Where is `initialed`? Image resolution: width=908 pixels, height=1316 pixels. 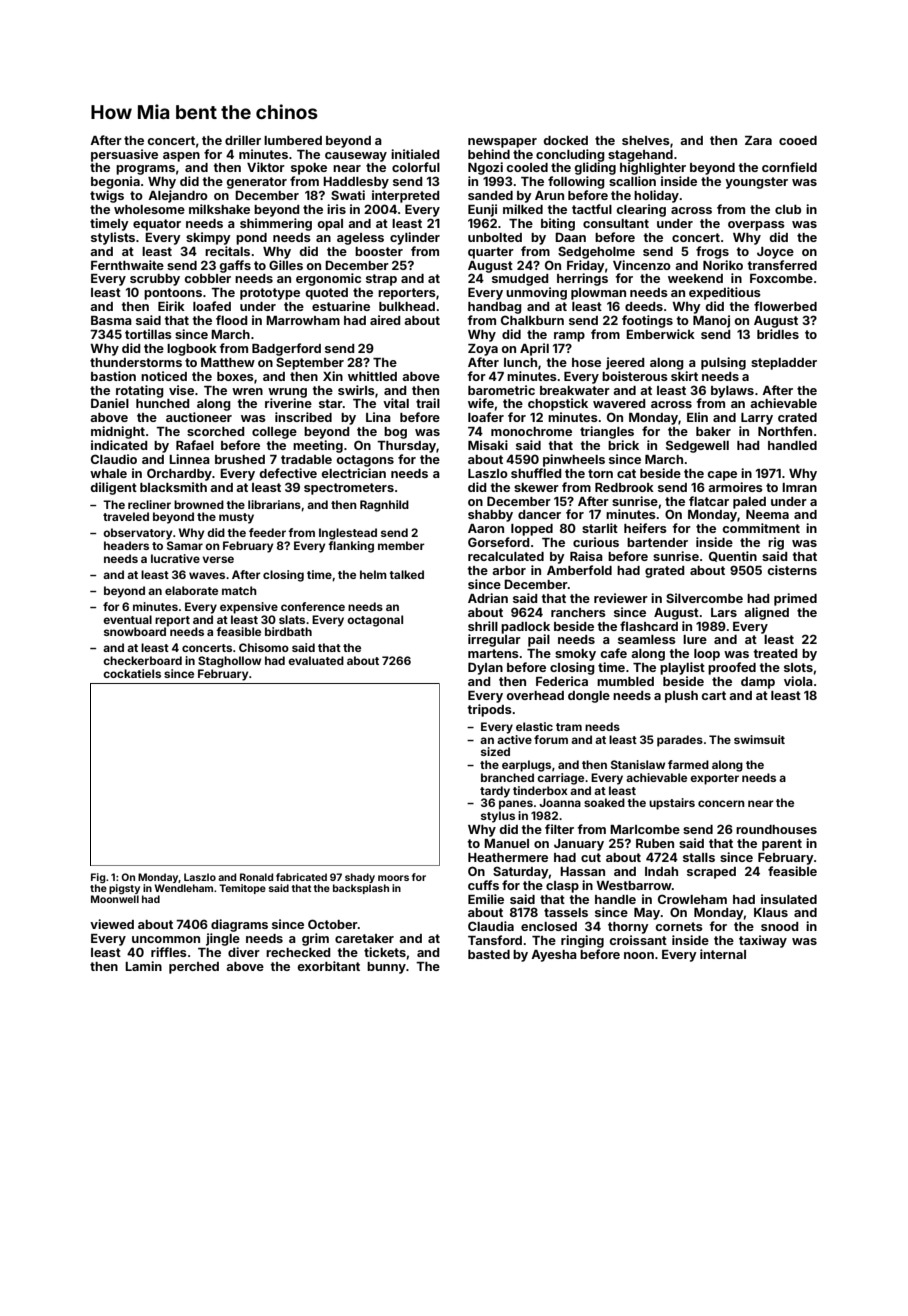
initialed is located at coordinates (415, 154).
